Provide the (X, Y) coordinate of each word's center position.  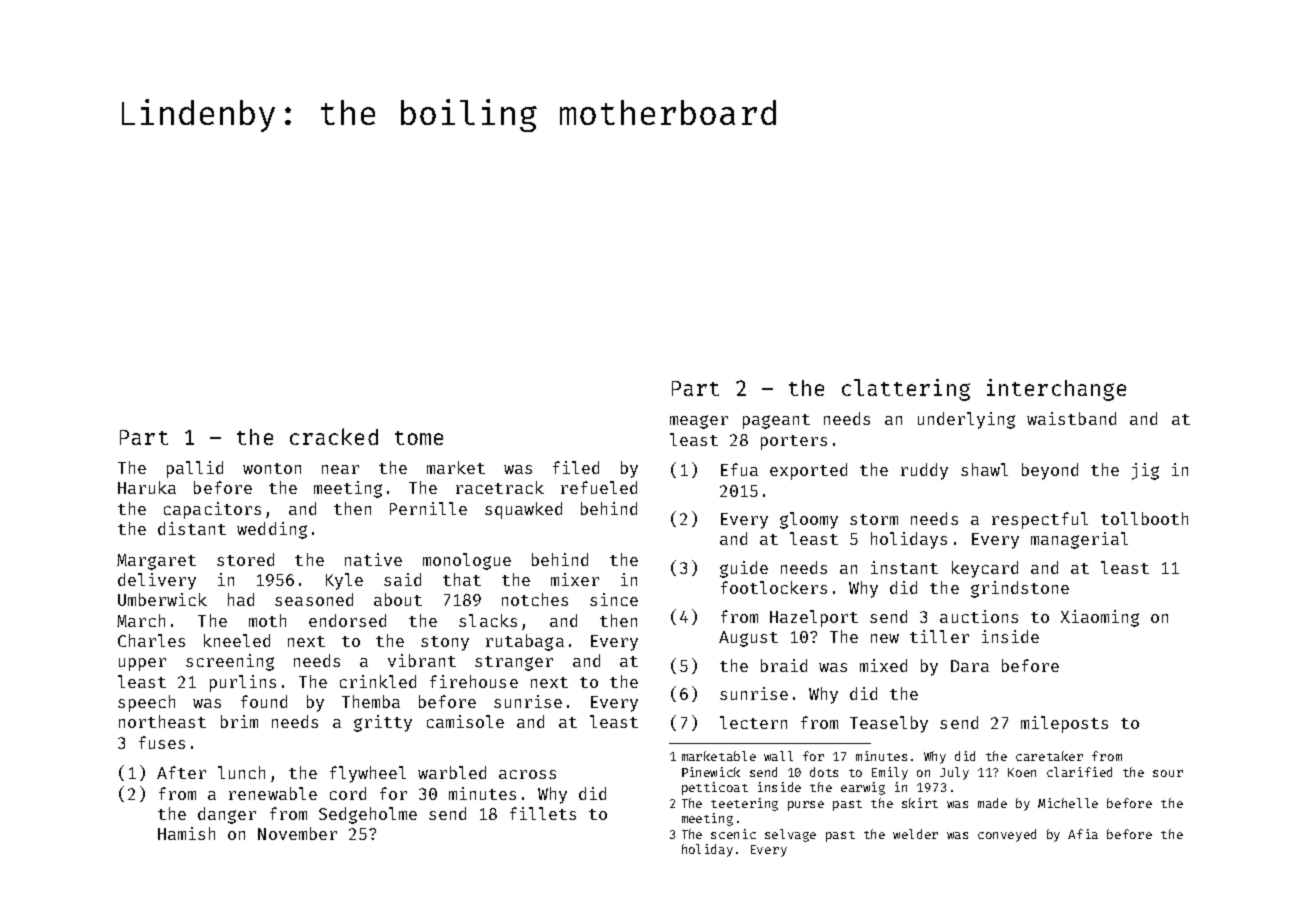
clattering (906, 390)
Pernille (428, 508)
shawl (984, 469)
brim (239, 721)
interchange (1056, 390)
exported (808, 471)
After (181, 772)
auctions (979, 616)
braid (784, 665)
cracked (334, 436)
